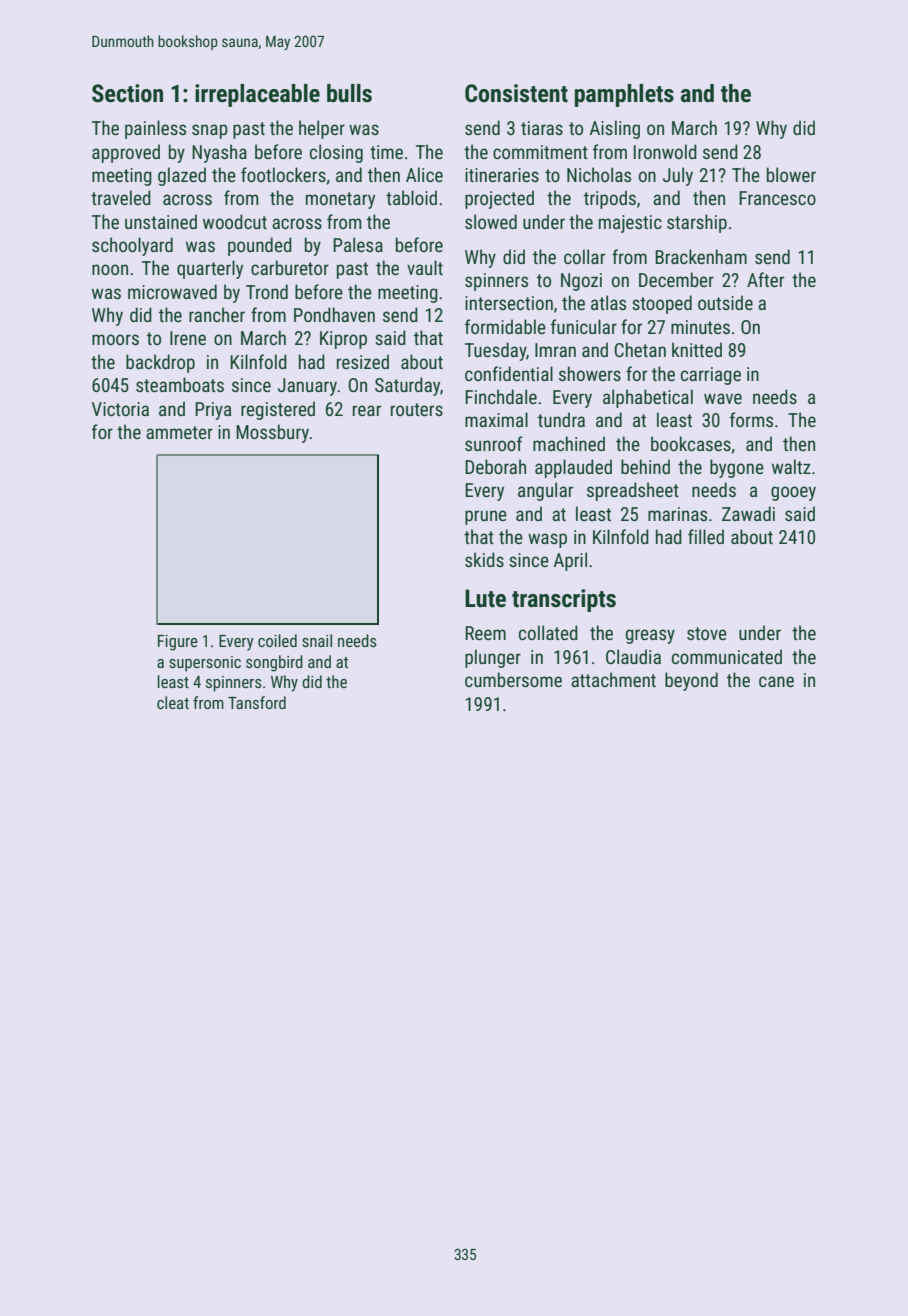  Describe the element at coordinates (697, 349) in the screenshot. I see `knitted` at that location.
